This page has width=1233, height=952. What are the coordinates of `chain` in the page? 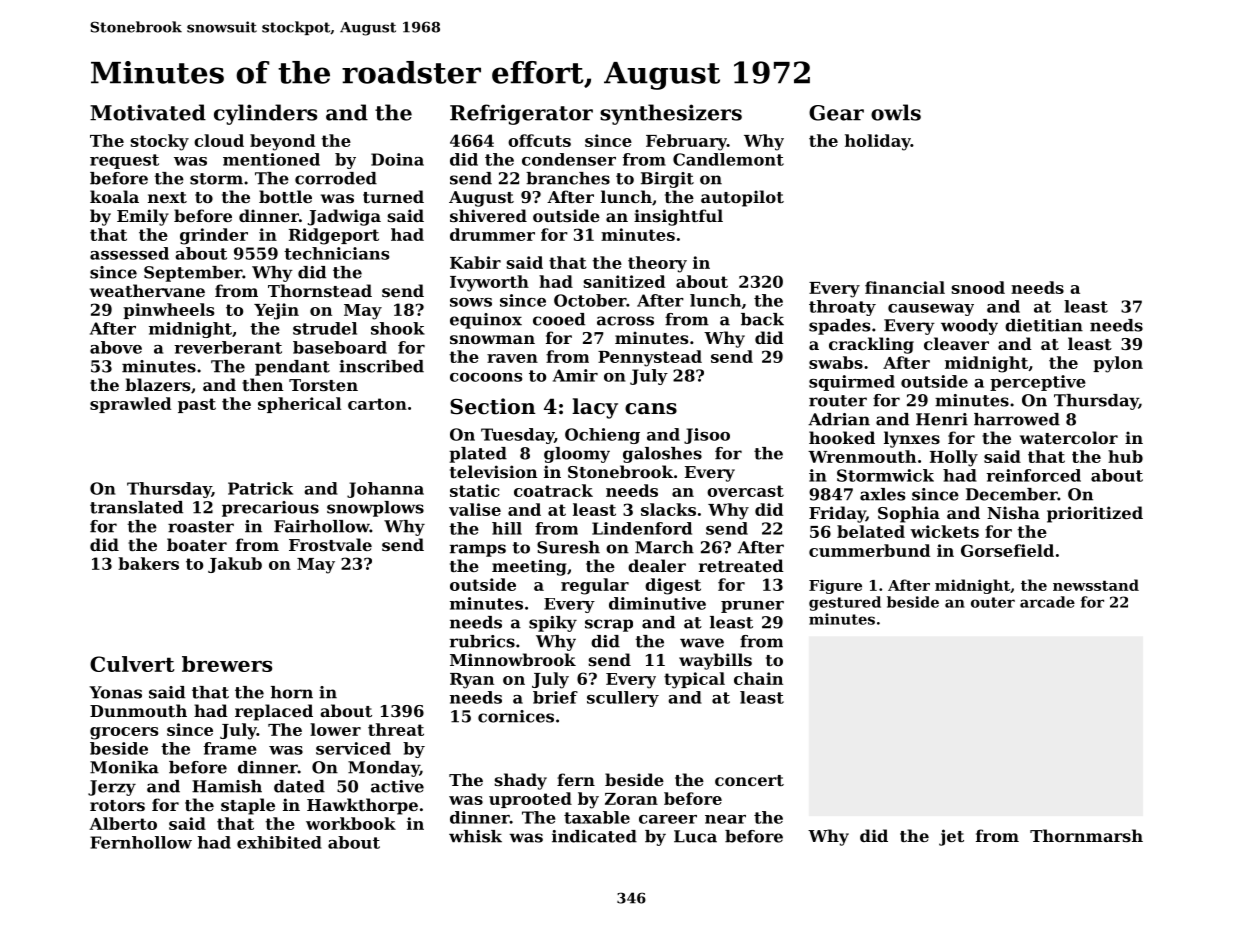 It's located at (758, 678).
